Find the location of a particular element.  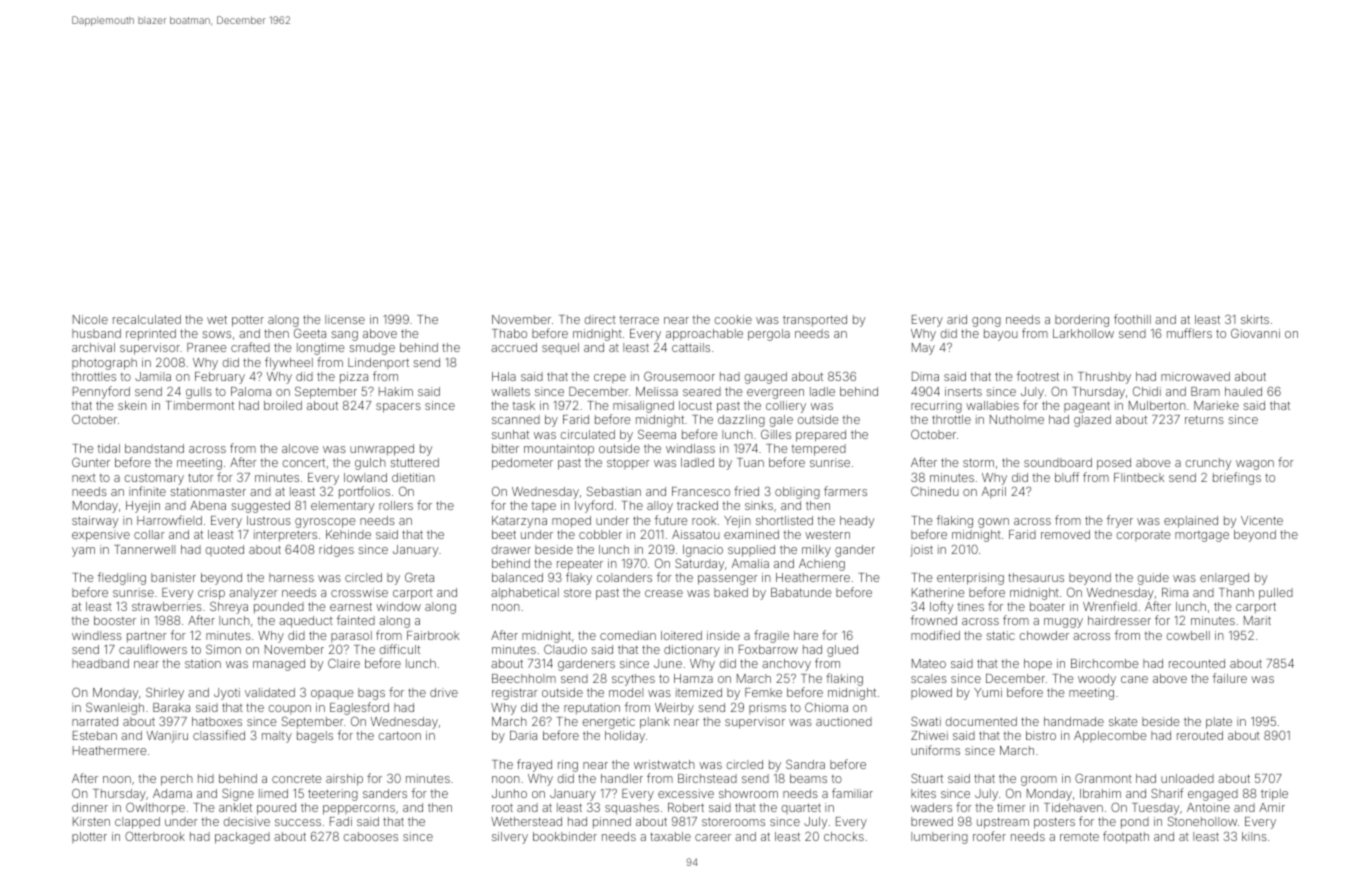

concert is located at coordinates (304, 462).
